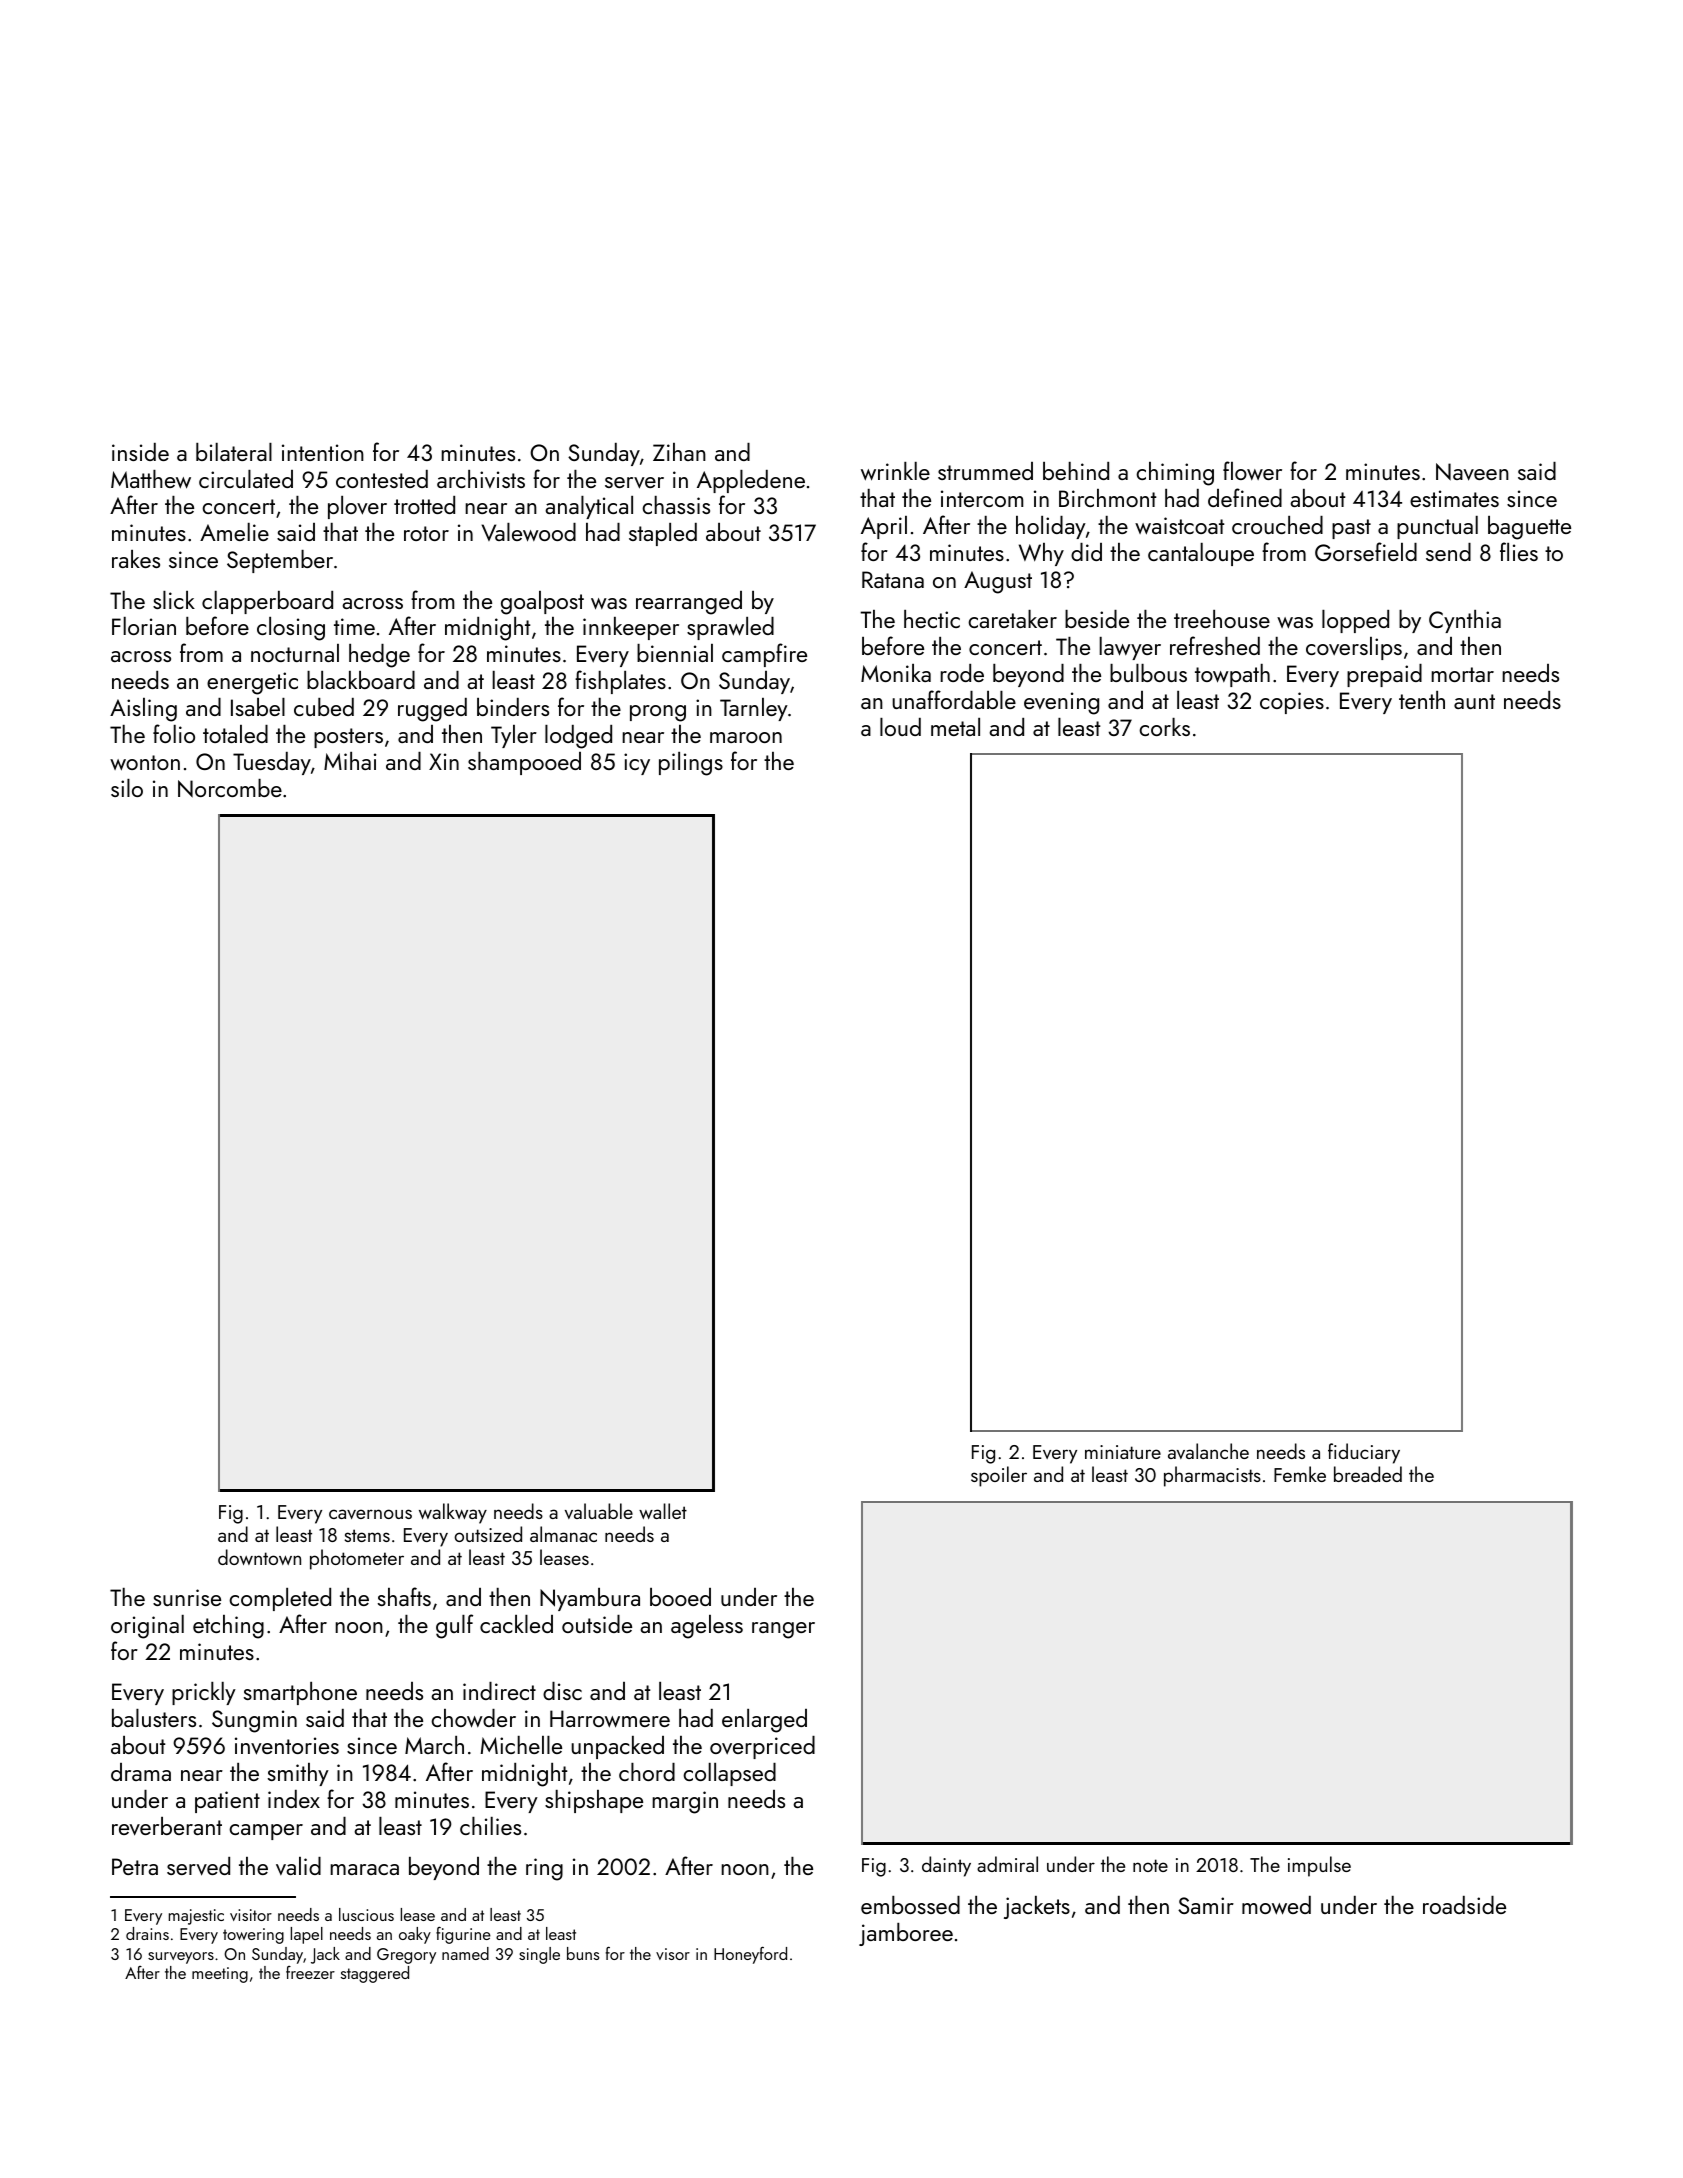 The width and height of the screenshot is (1683, 2178). Describe the element at coordinates (1472, 472) in the screenshot. I see `Naveen` at that location.
